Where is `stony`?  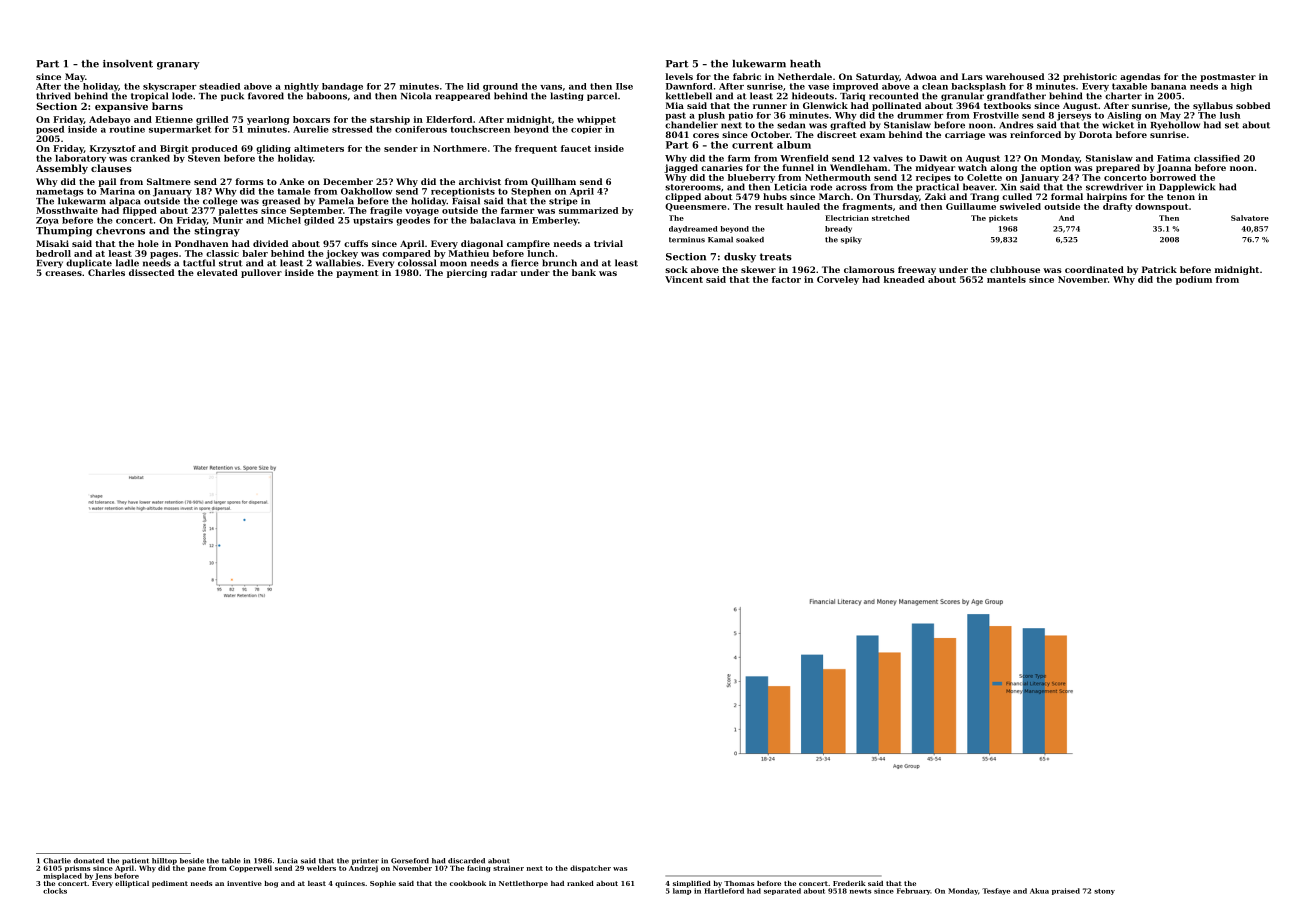 stony is located at coordinates (1104, 892).
